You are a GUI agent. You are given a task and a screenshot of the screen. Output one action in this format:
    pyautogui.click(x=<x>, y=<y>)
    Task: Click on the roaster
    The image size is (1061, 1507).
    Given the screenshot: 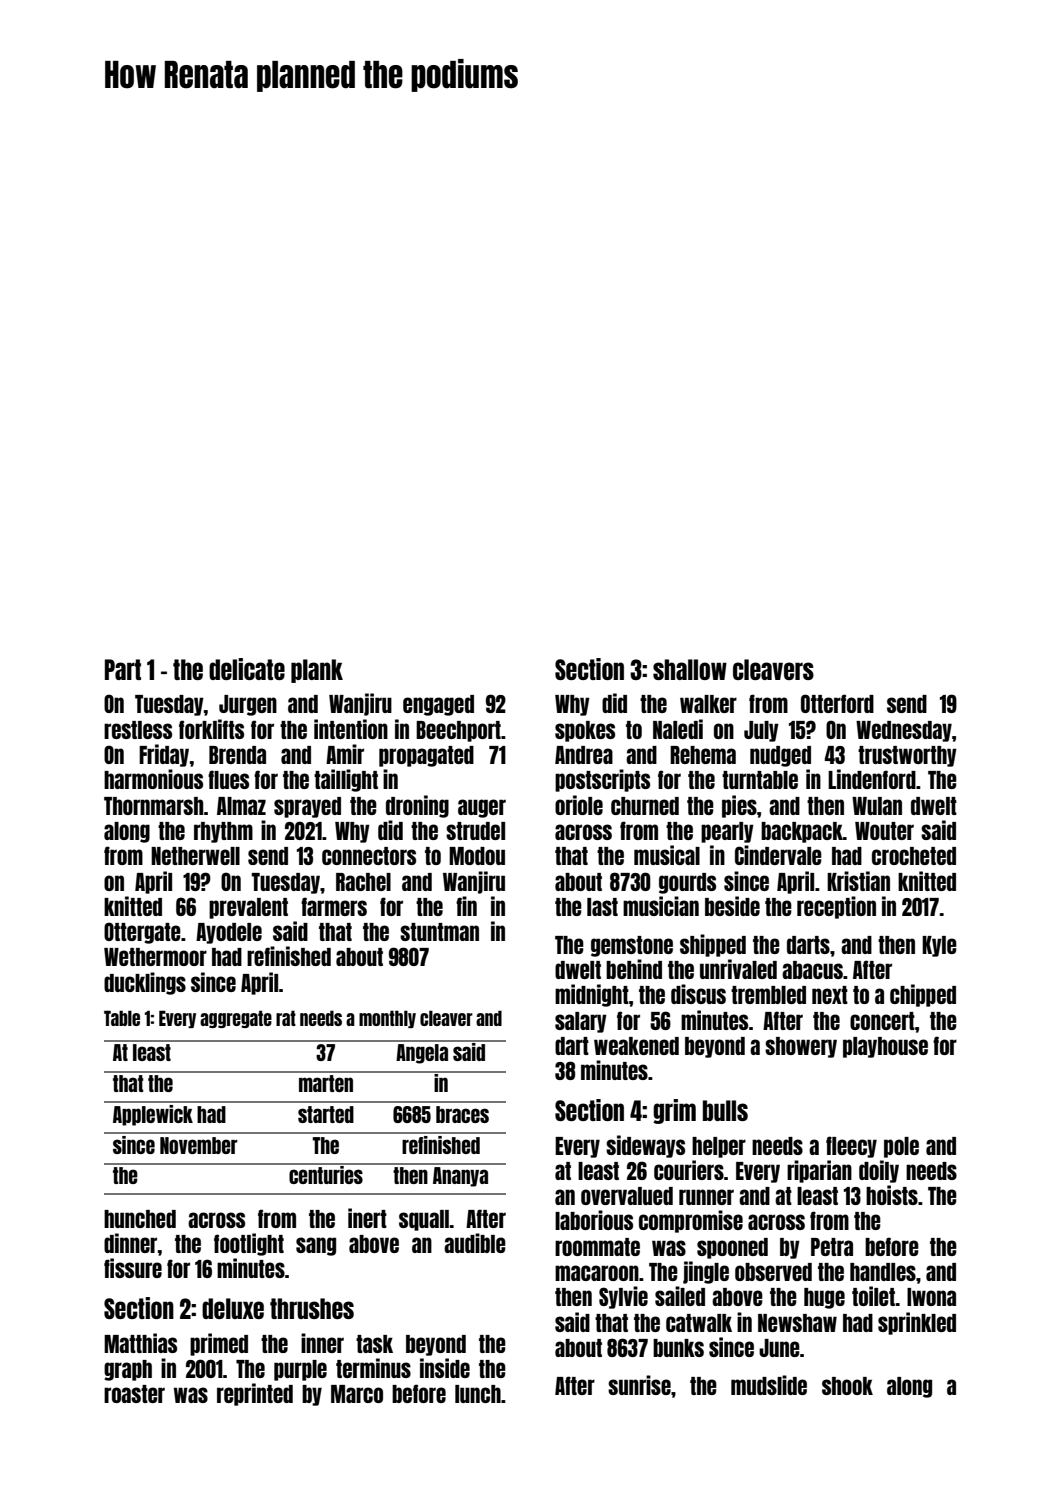 What is the action you would take?
    pyautogui.click(x=134, y=1394)
